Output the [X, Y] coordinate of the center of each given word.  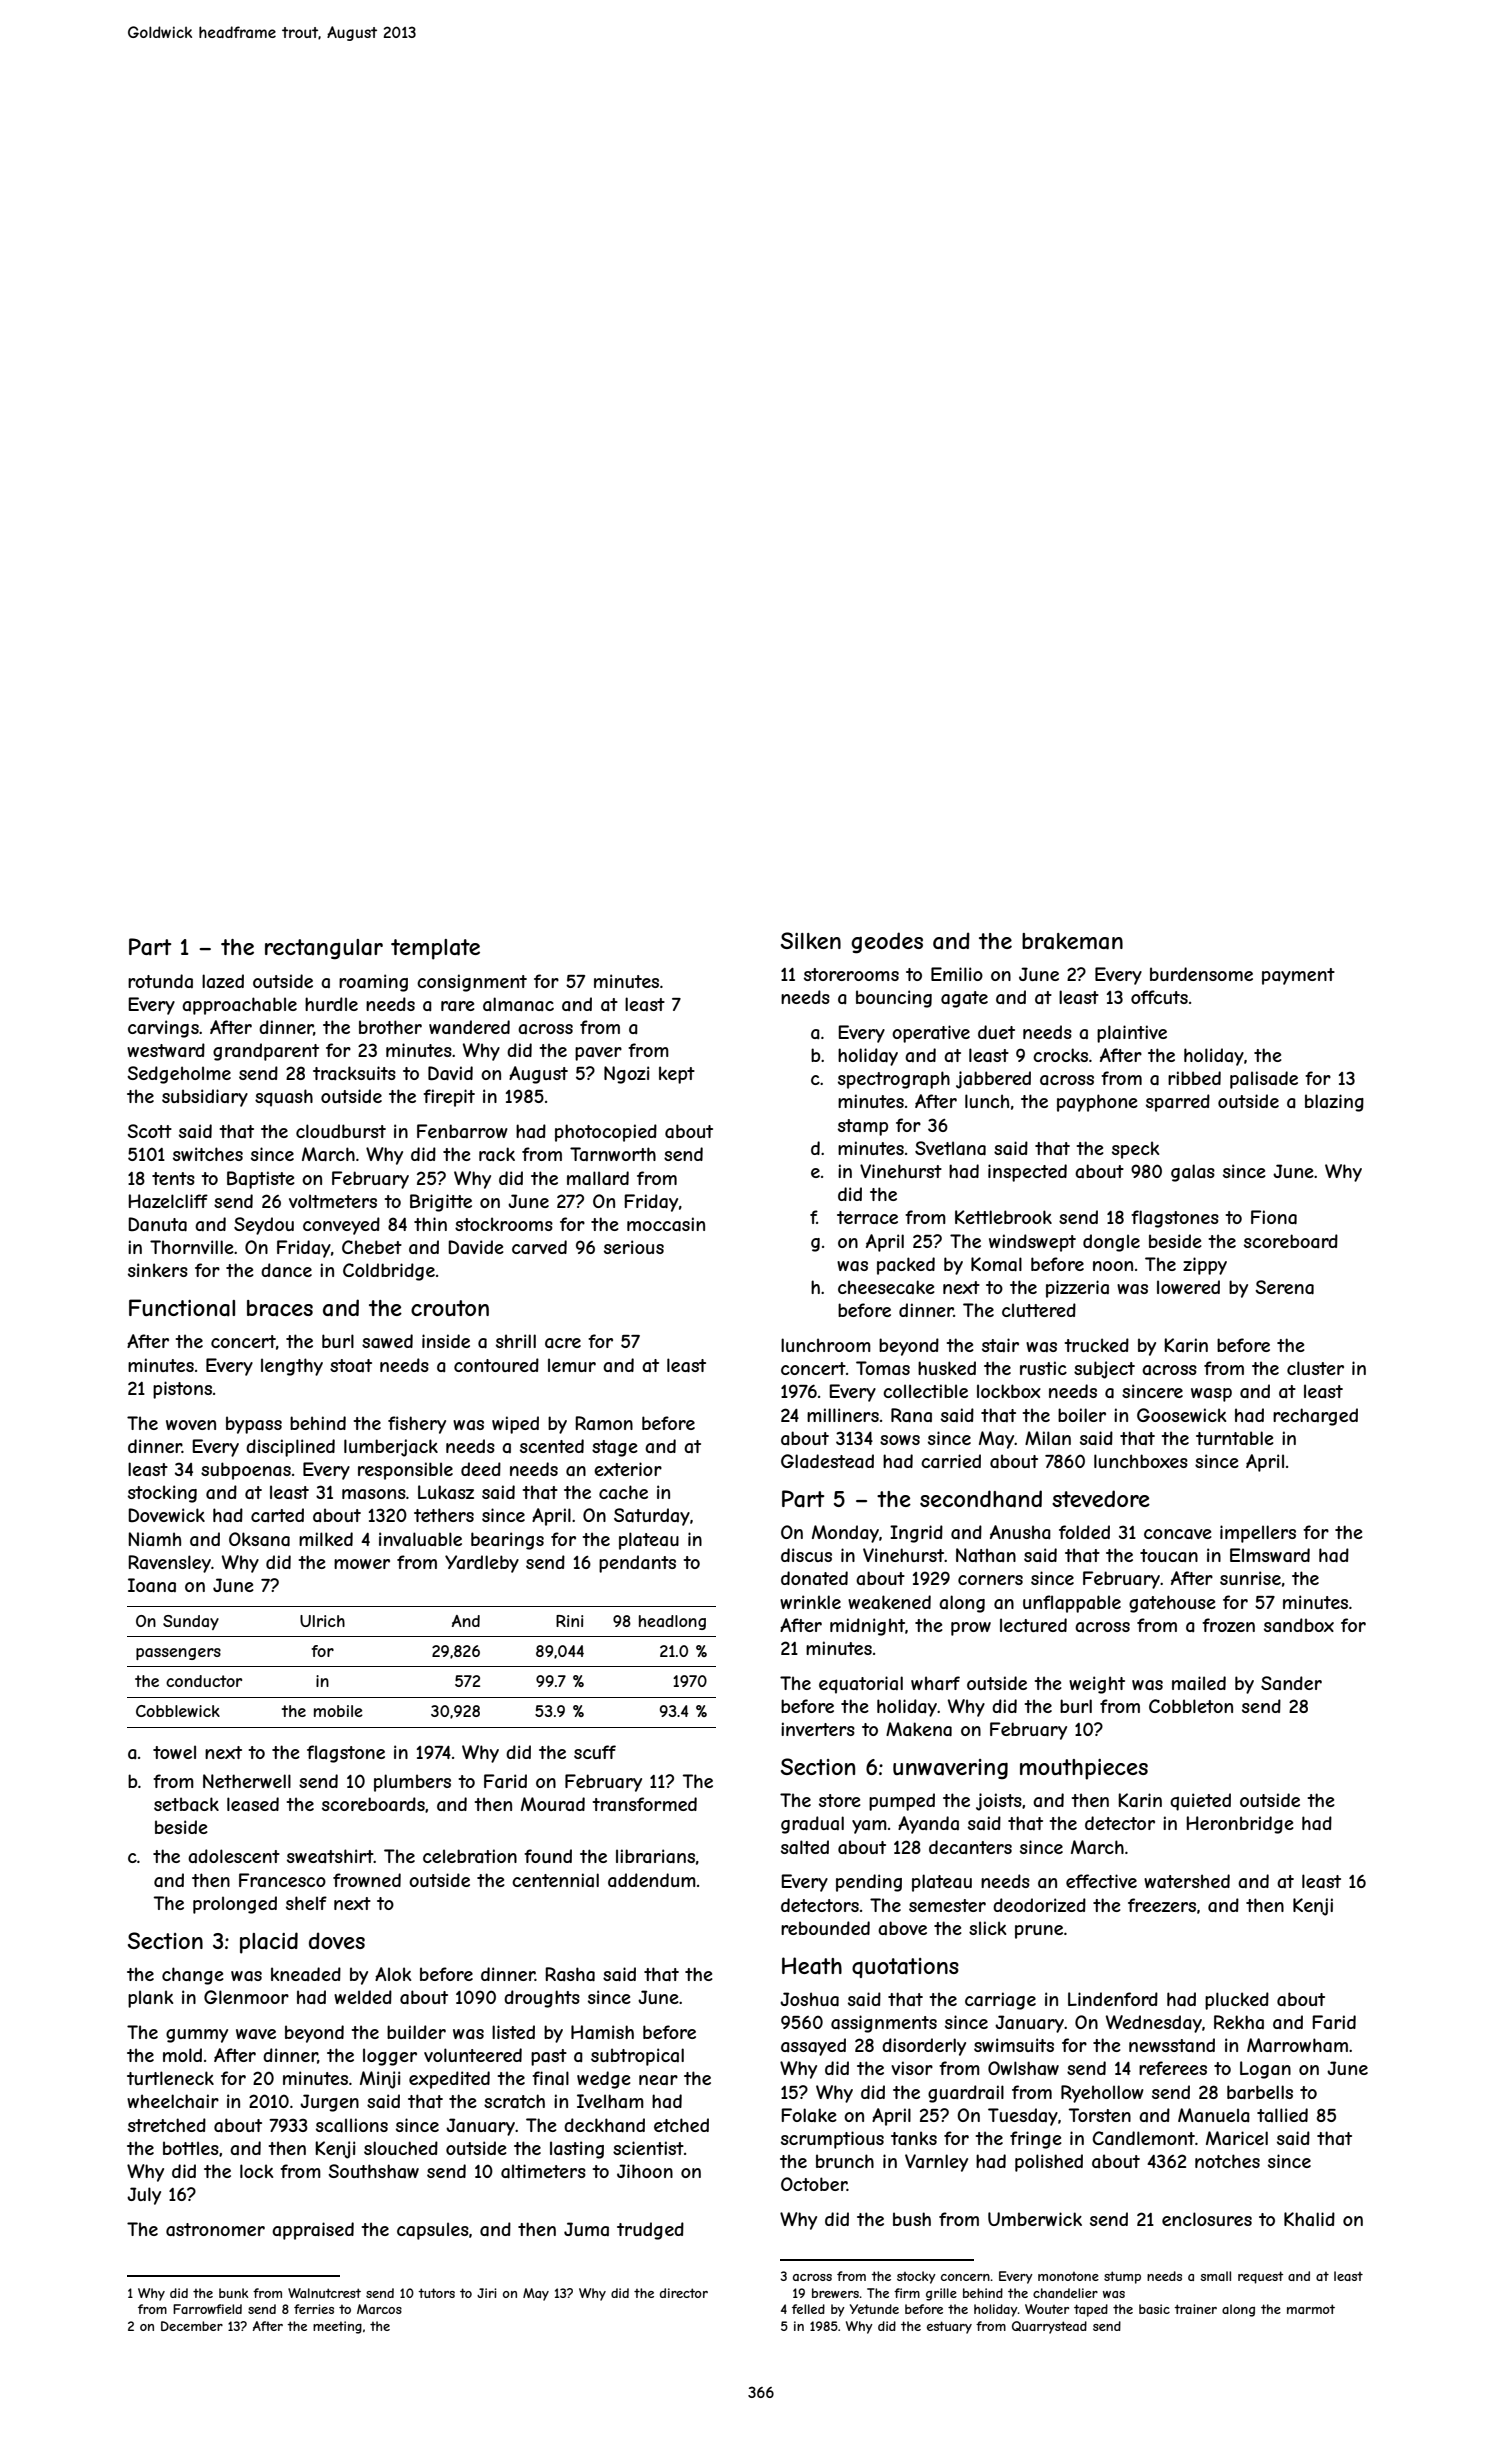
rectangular [324, 949]
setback [186, 1804]
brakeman [1072, 941]
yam [869, 1827]
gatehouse [1172, 1604]
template [435, 949]
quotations [905, 1968]
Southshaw [373, 2171]
